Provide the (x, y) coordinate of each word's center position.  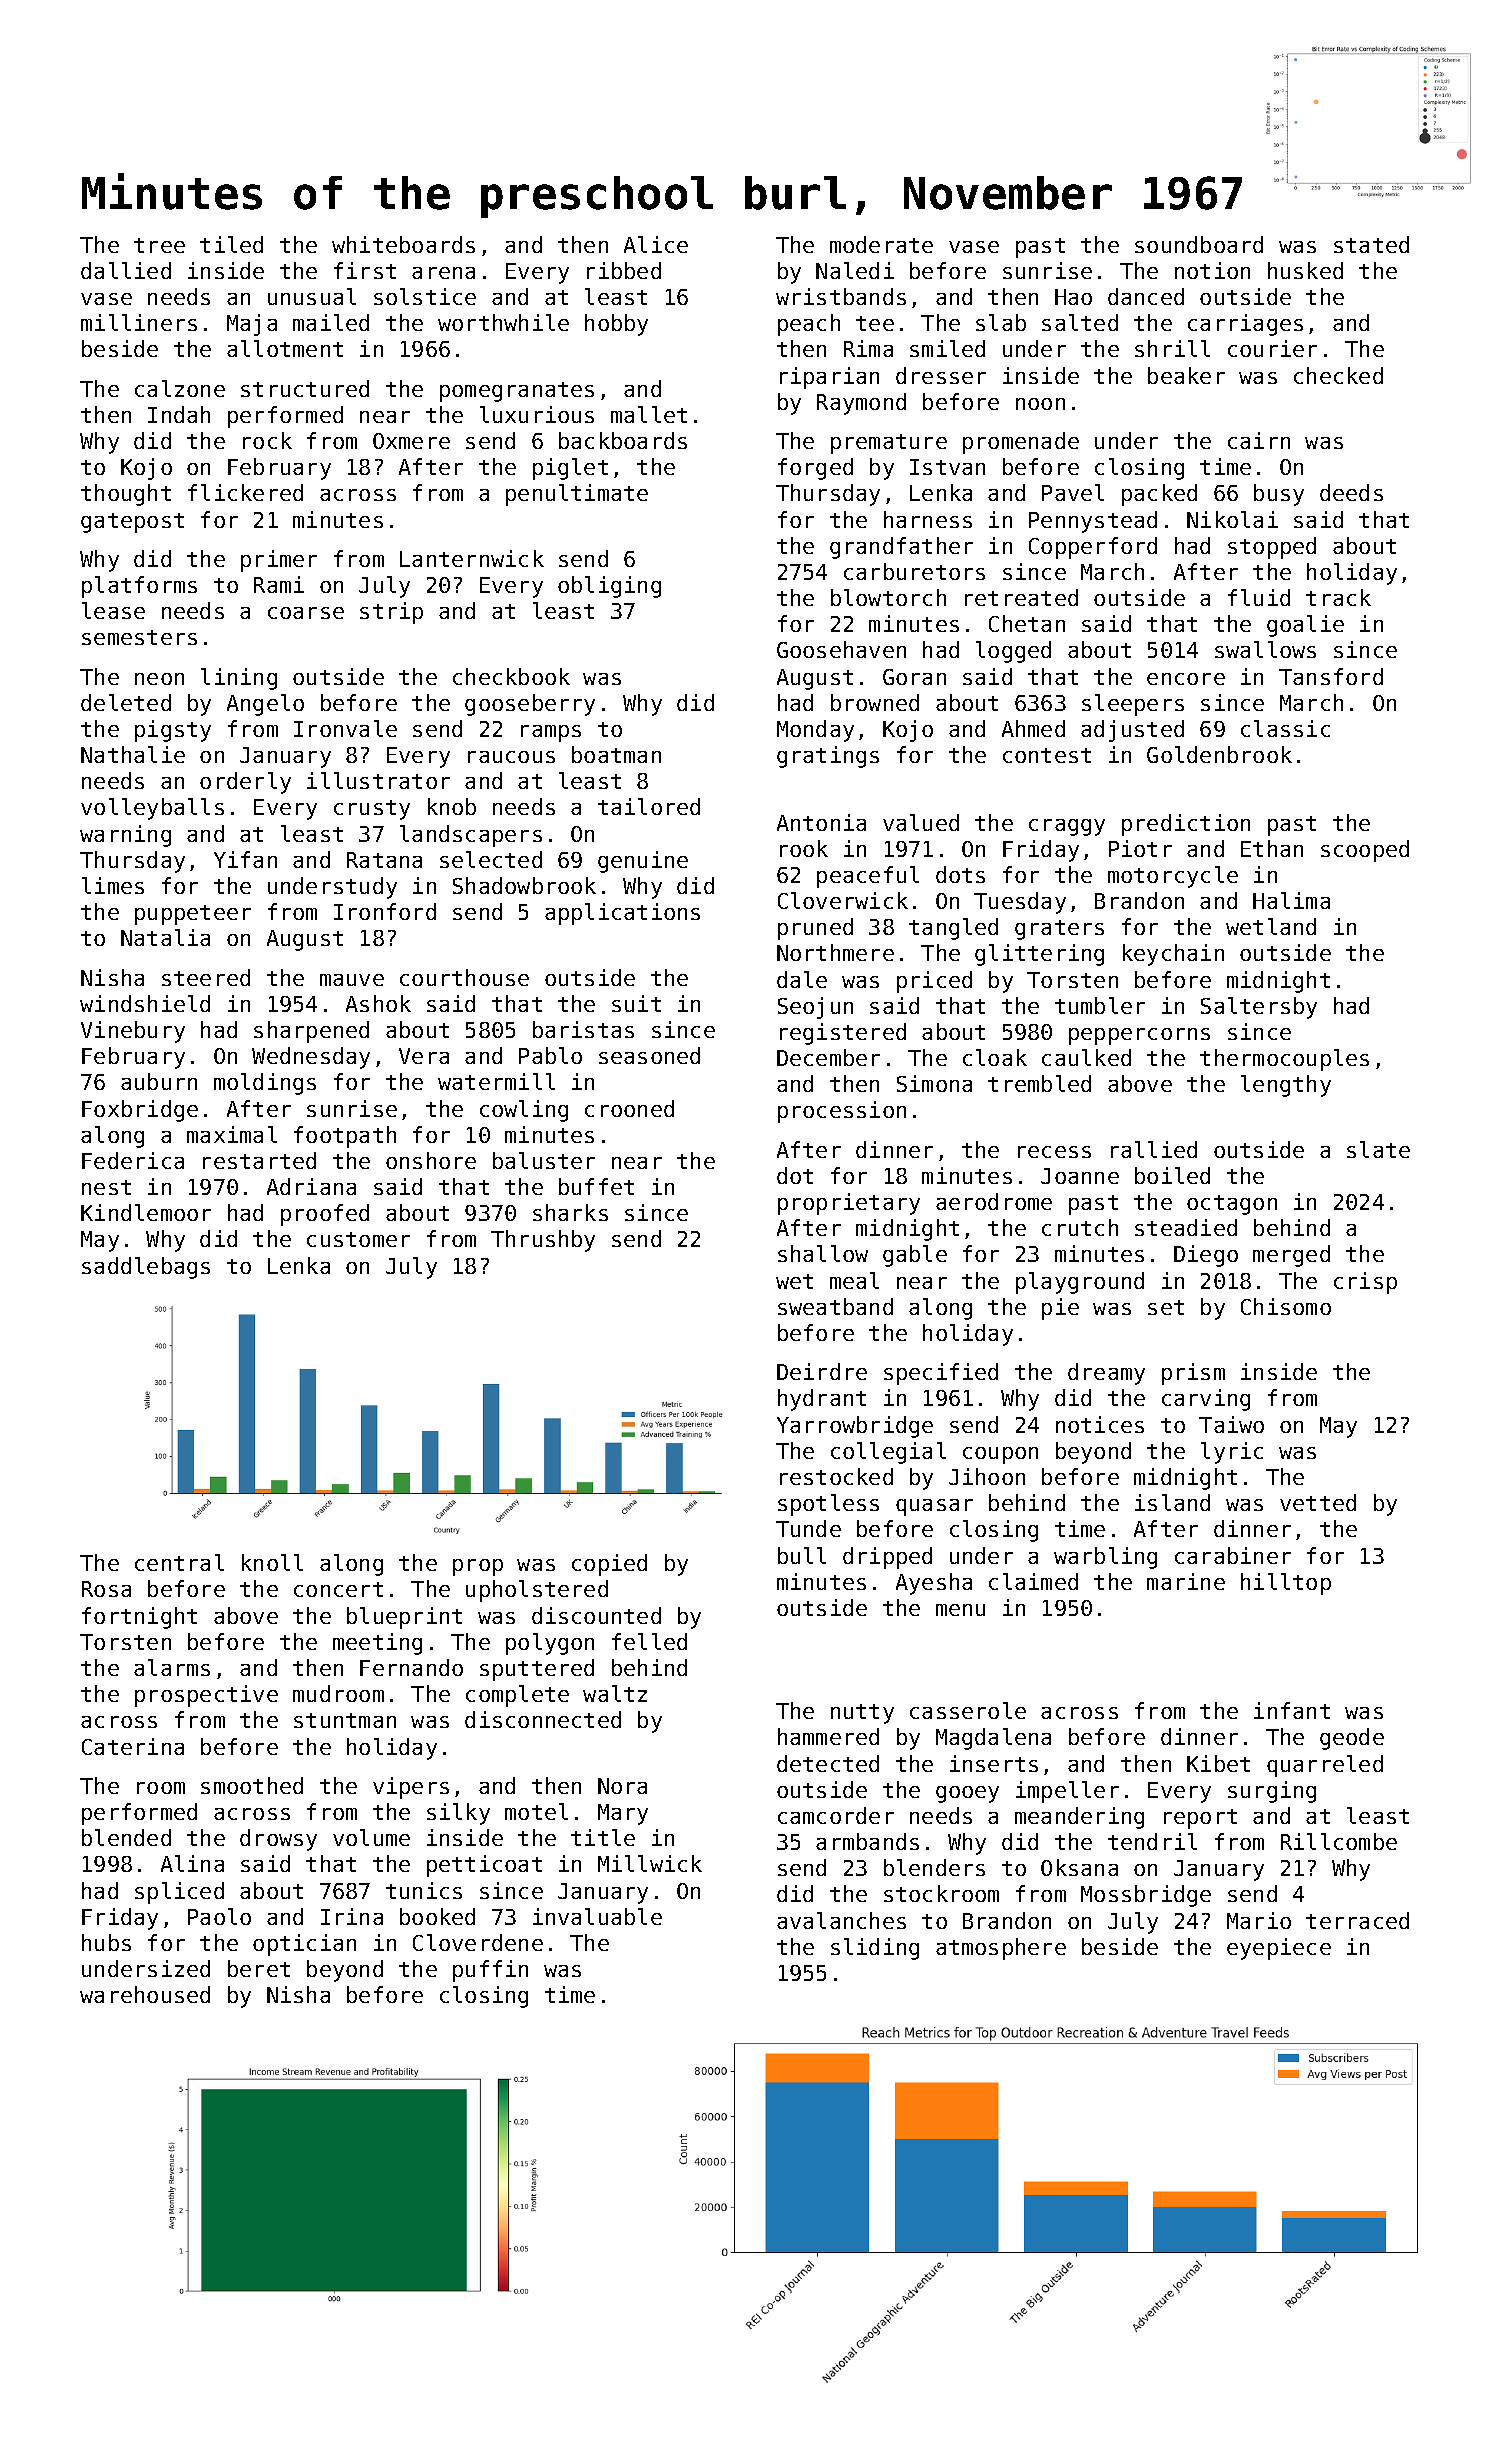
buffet (596, 1186)
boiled (1172, 1175)
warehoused (145, 1994)
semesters (139, 637)
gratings (828, 757)
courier (1272, 348)
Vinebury (133, 1032)
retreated (1021, 597)
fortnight (139, 1618)
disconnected (543, 1719)
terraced (1357, 1920)
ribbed (624, 270)
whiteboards (403, 244)
